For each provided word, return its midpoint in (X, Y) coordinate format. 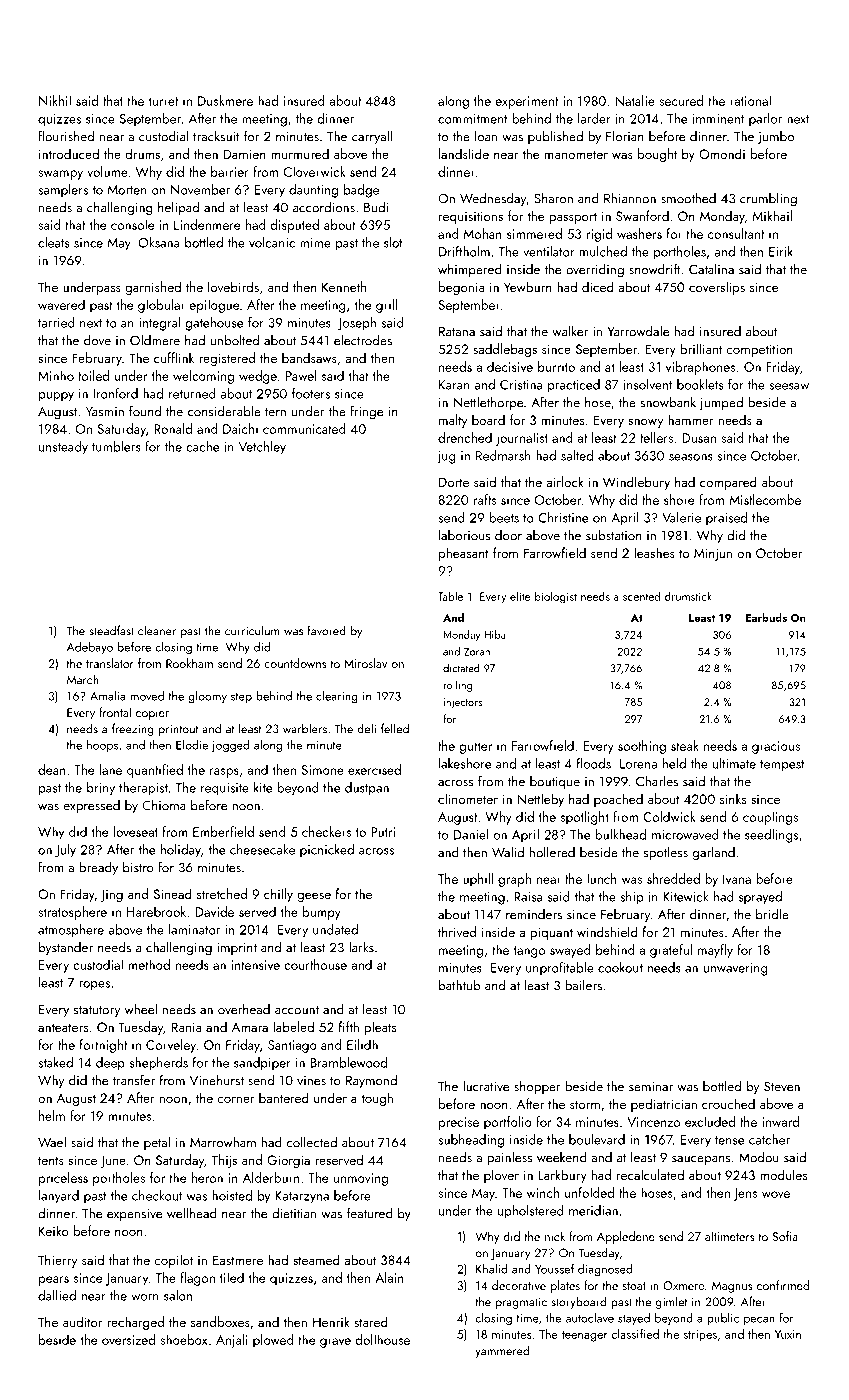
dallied (57, 1295)
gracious (776, 747)
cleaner (157, 630)
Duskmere (225, 100)
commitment (473, 119)
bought (657, 155)
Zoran (477, 651)
